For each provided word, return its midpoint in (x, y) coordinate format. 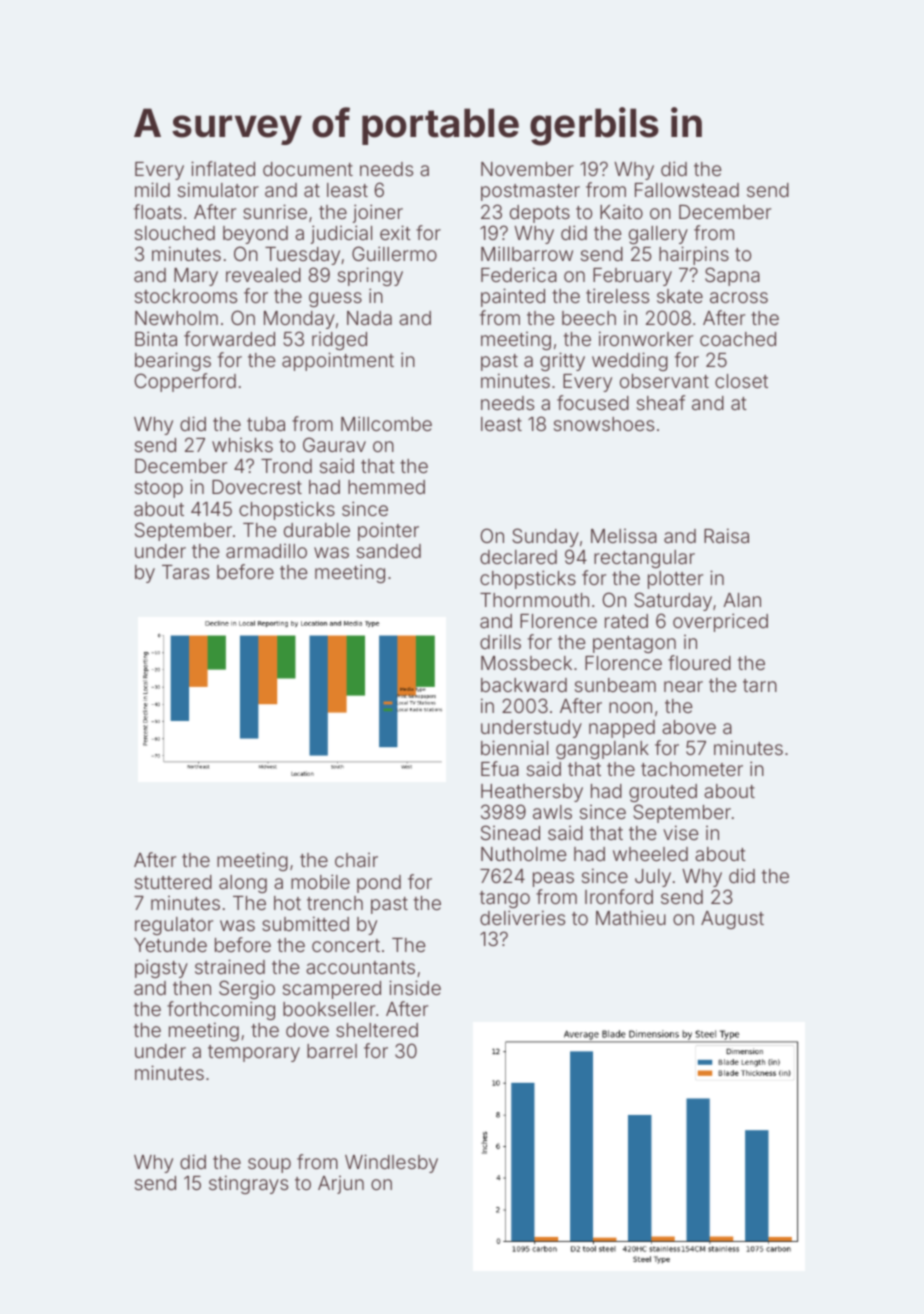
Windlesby (391, 1163)
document (308, 169)
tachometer (692, 769)
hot (287, 903)
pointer (388, 532)
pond (379, 884)
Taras (185, 572)
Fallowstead (687, 190)
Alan (742, 600)
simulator (218, 189)
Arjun (341, 1185)
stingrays (248, 1184)
